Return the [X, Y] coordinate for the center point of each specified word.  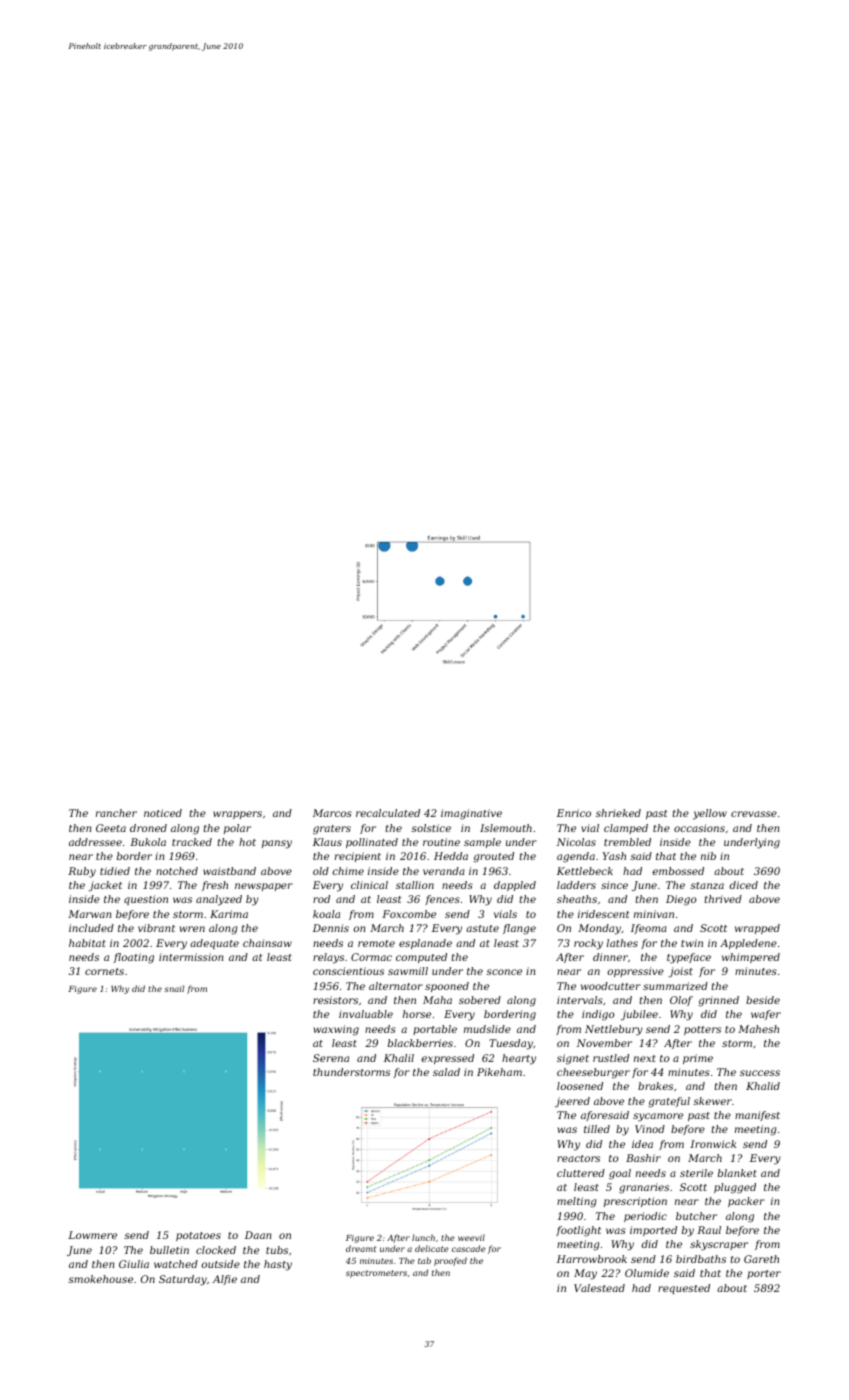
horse [417, 1014]
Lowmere [92, 1235]
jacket [105, 886]
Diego [681, 900]
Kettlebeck [585, 871]
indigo [598, 1015]
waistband [229, 871]
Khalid [763, 1086]
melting [577, 1202]
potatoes [198, 1236]
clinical [369, 885]
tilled [597, 1129]
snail [174, 988]
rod [321, 899]
